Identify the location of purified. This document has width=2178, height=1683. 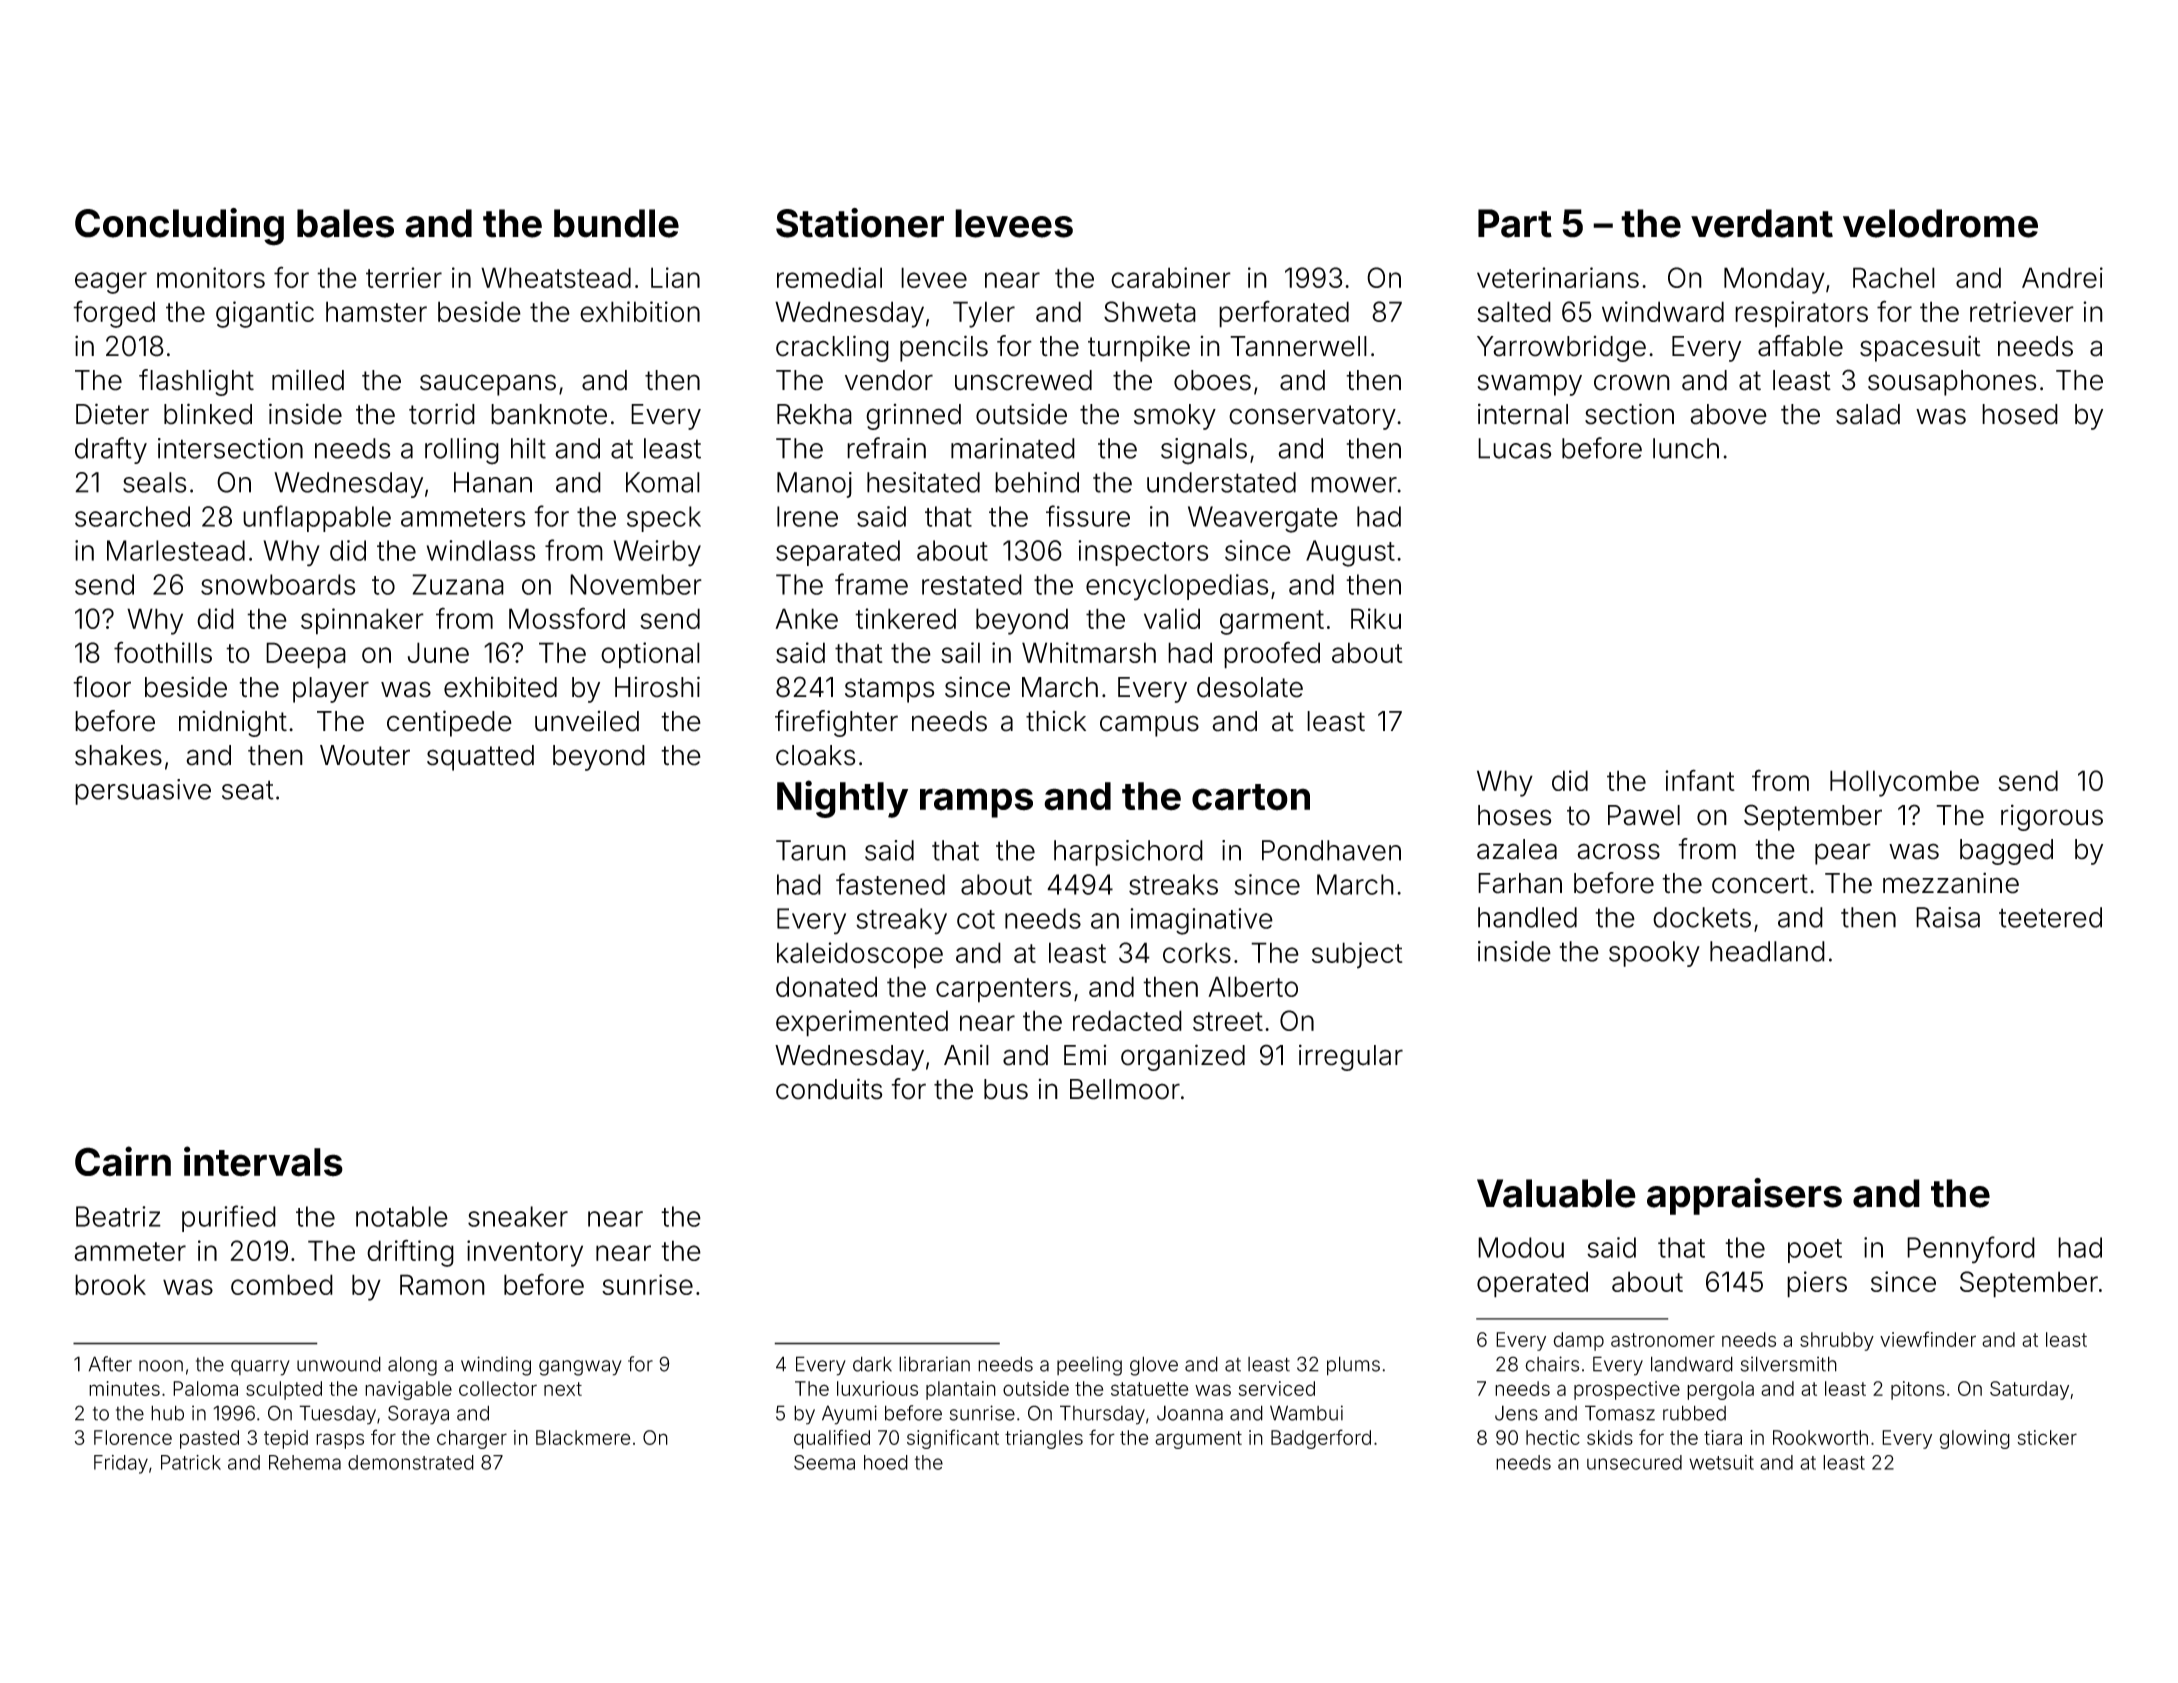
(229, 1218).
